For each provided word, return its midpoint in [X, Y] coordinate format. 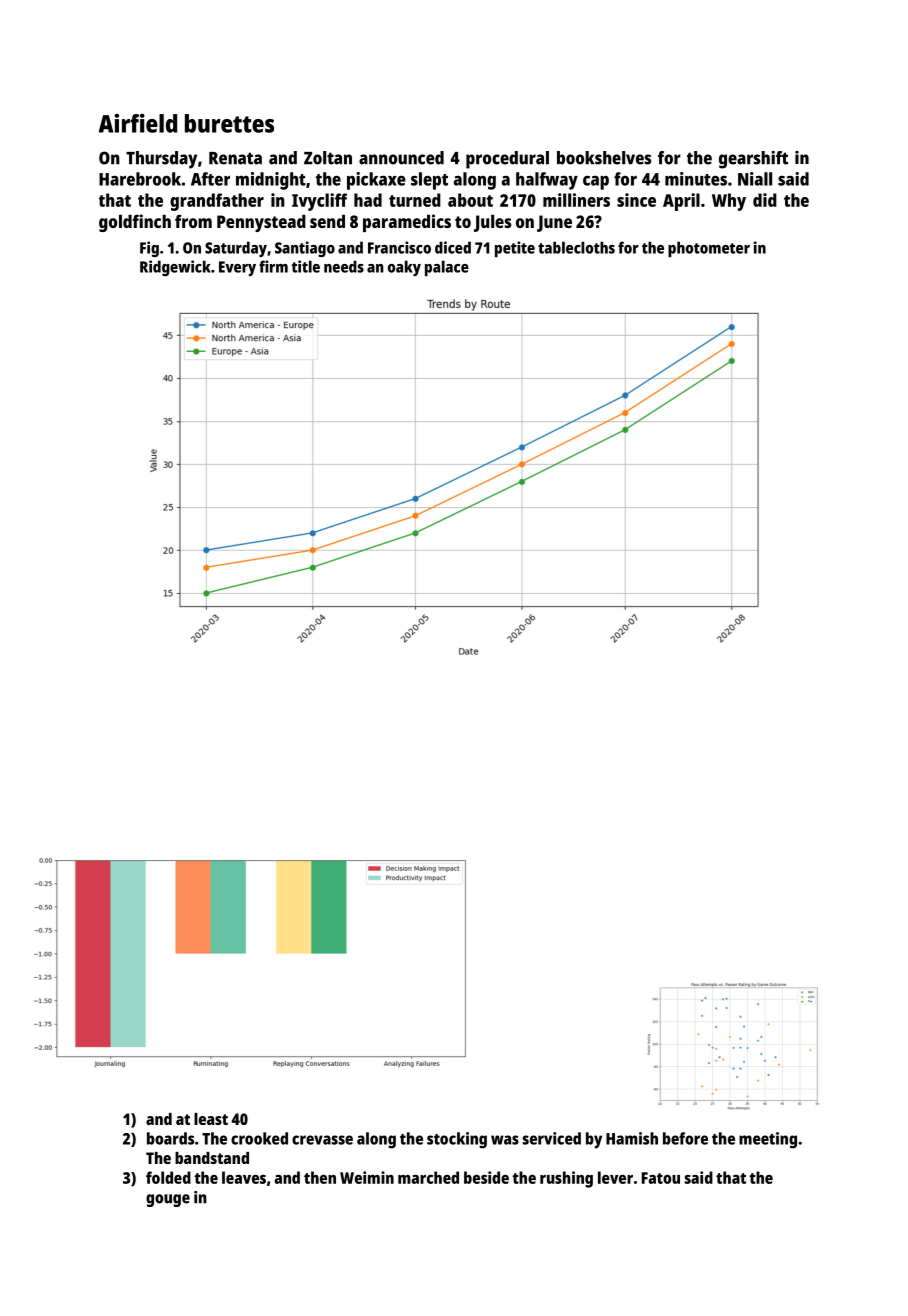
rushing [566, 1179]
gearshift [753, 160]
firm [273, 266]
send [327, 221]
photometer [709, 249]
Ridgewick [175, 268]
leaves [244, 1177]
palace [447, 268]
